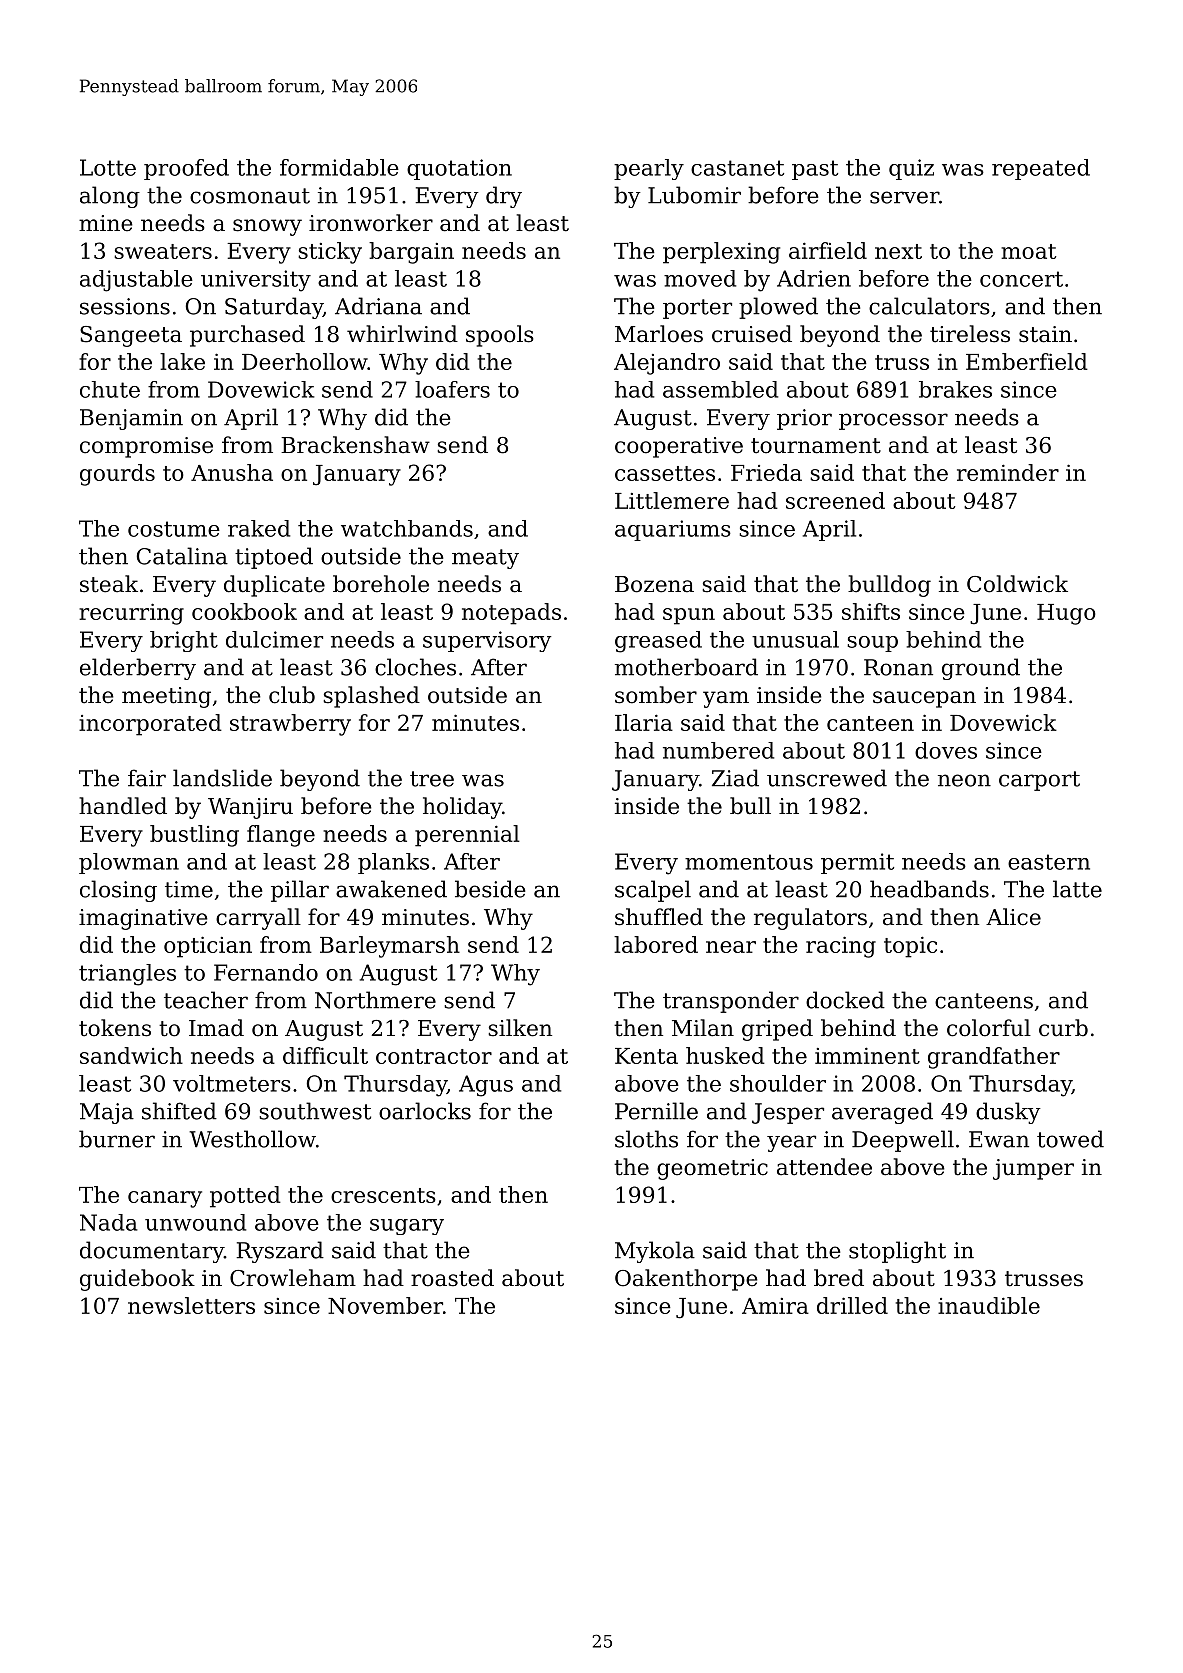 This screenshot has height=1673, width=1183. What do you see at coordinates (646, 1056) in the screenshot?
I see `Kenta` at bounding box center [646, 1056].
